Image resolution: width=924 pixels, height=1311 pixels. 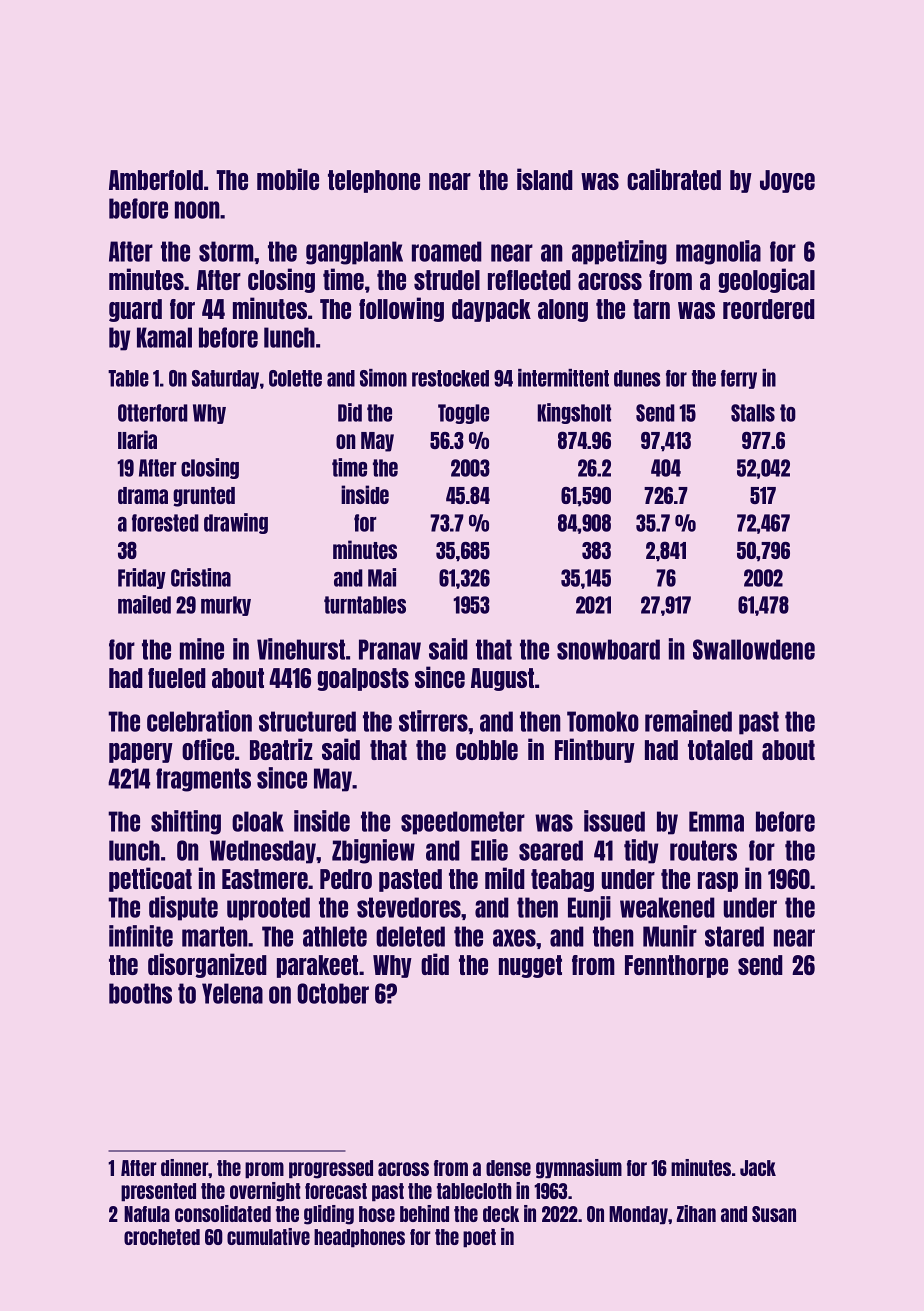 What do you see at coordinates (164, 337) in the screenshot?
I see `Kamal` at bounding box center [164, 337].
